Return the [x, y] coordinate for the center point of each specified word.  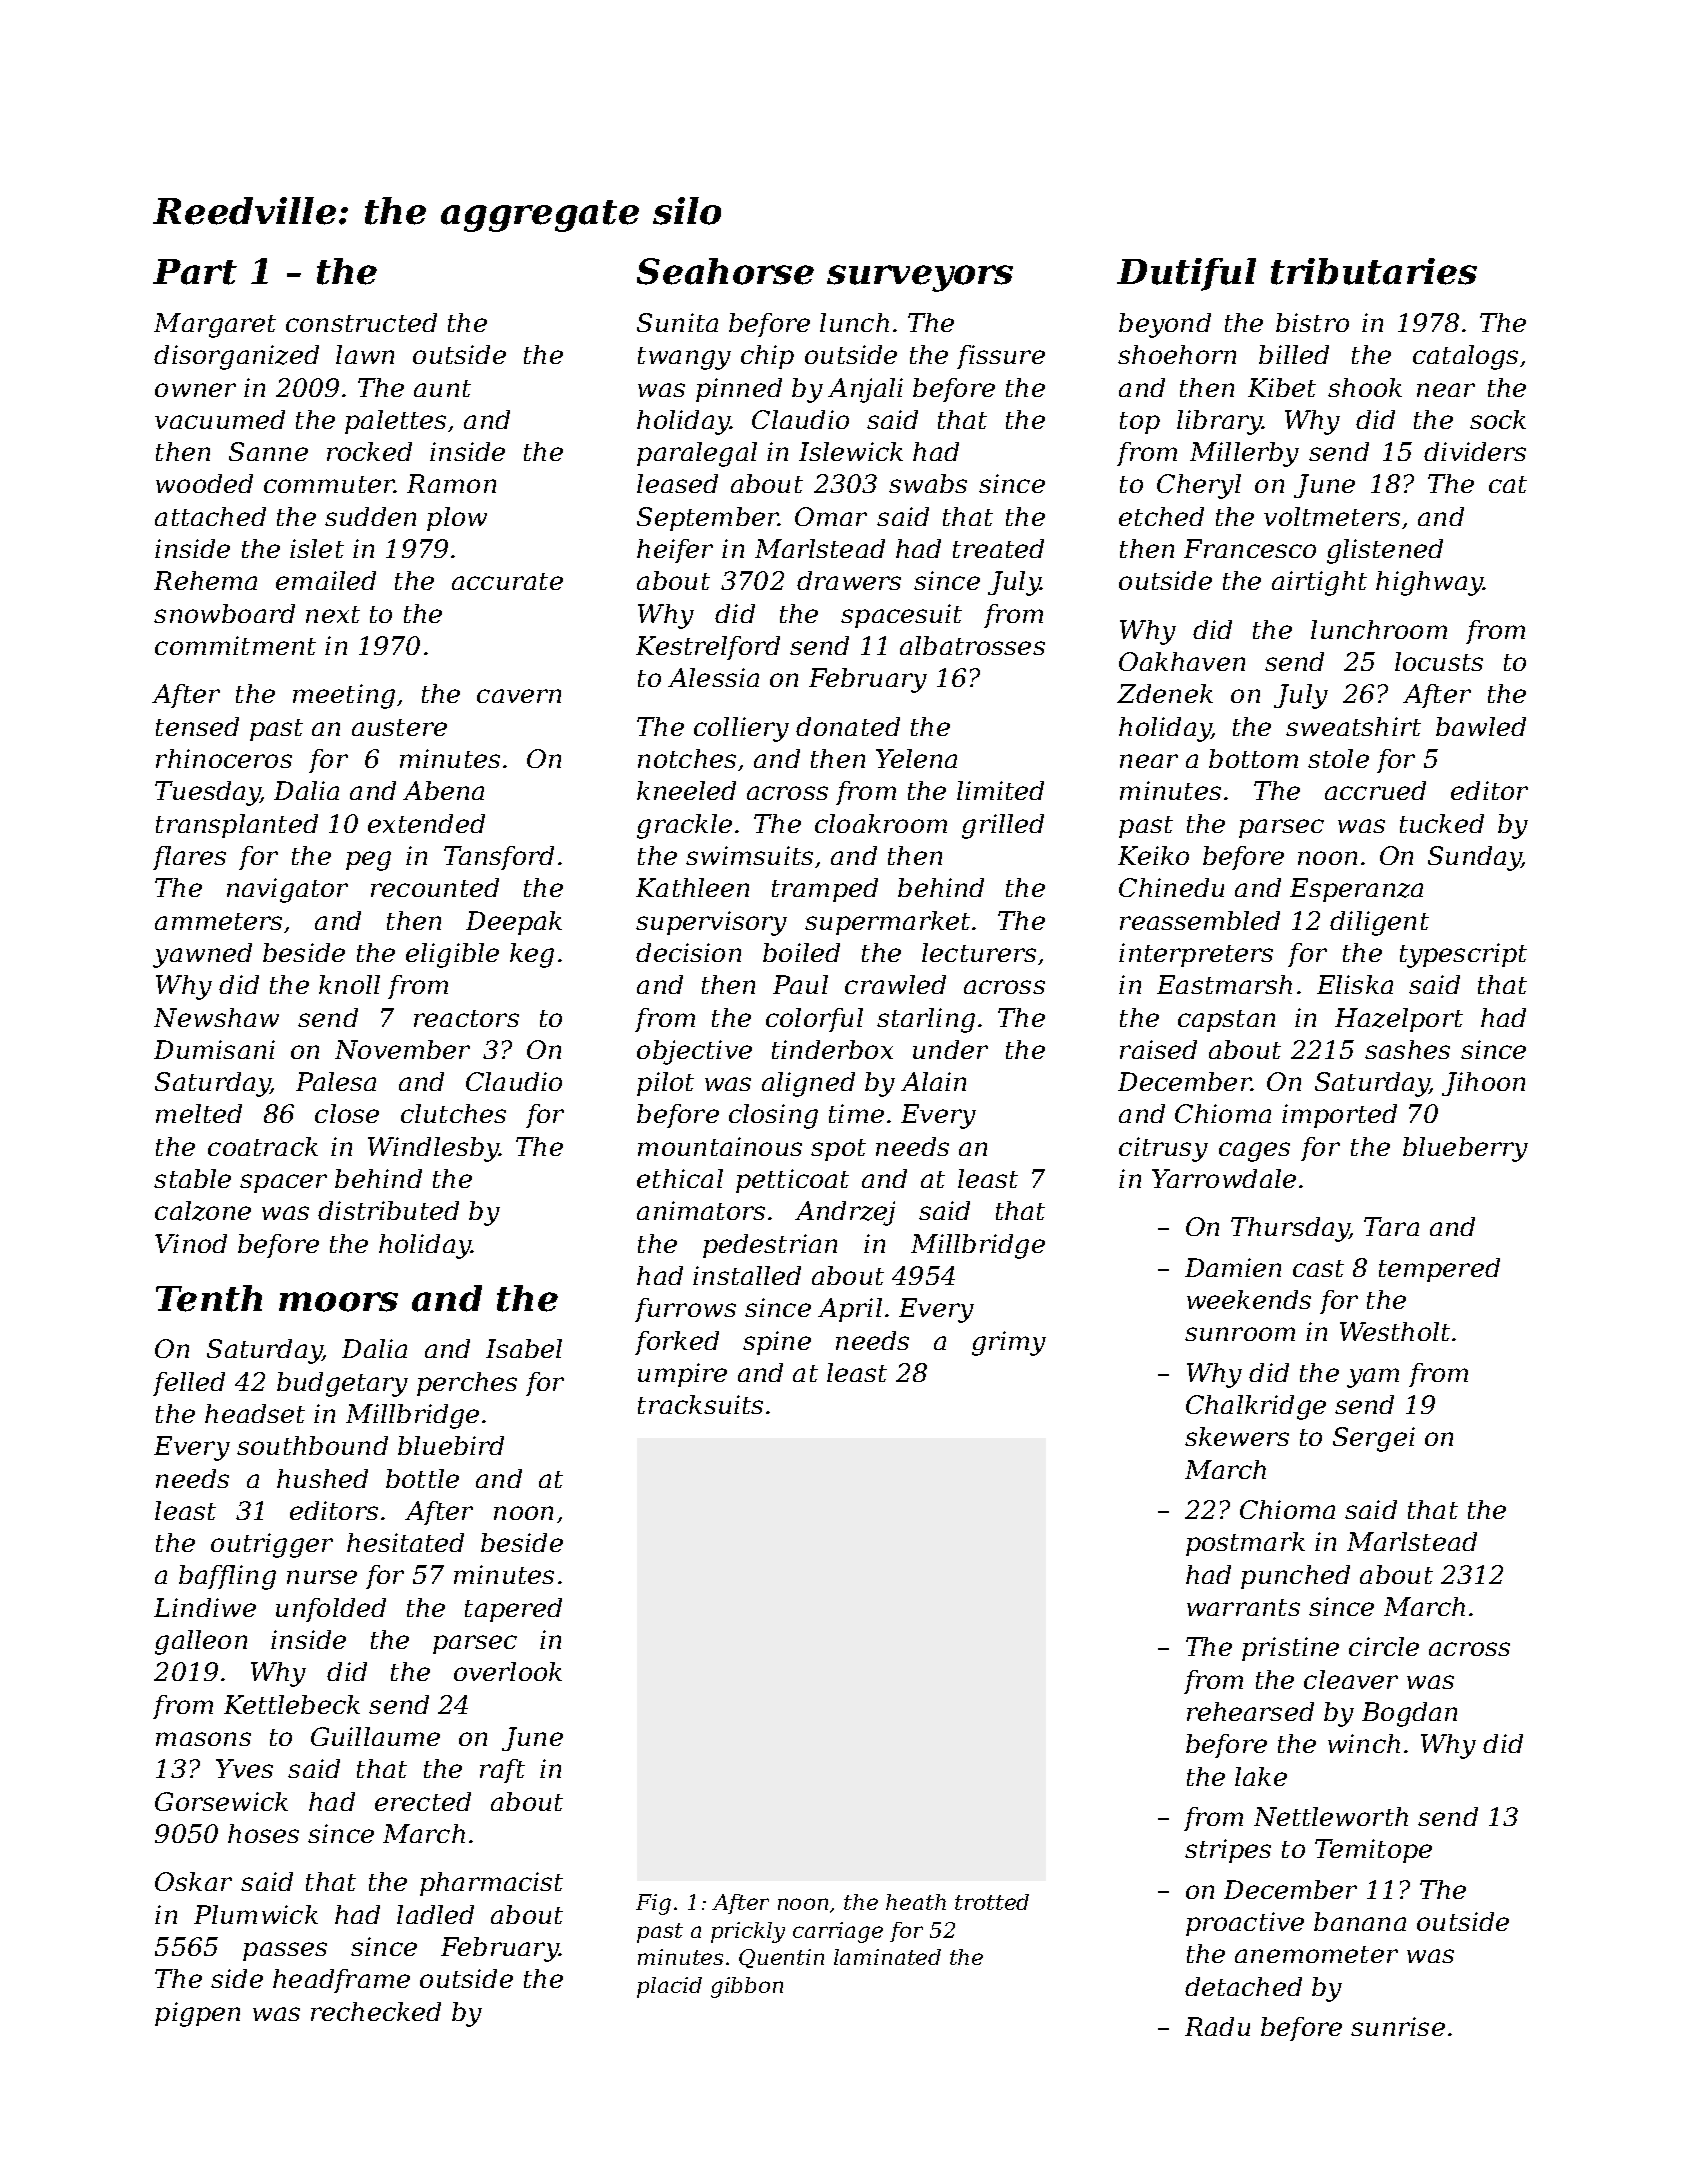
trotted [992, 1902]
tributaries [1374, 271]
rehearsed [1250, 1711]
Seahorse [725, 271]
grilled [1003, 826]
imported [1339, 1116]
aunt [442, 388]
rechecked [376, 2011]
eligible [452, 955]
